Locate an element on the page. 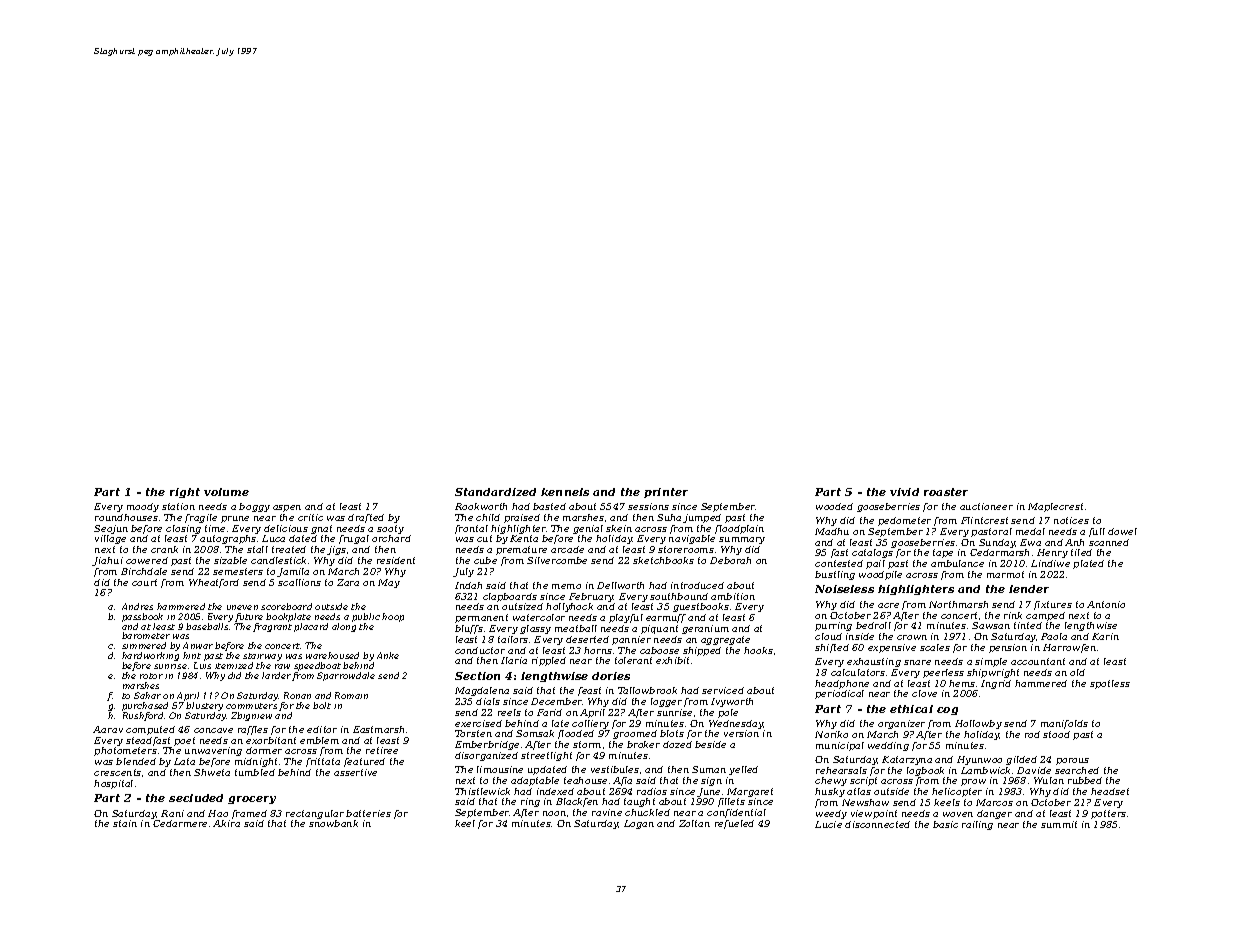 This page has width=1233, height=952. calculators is located at coordinates (858, 672).
